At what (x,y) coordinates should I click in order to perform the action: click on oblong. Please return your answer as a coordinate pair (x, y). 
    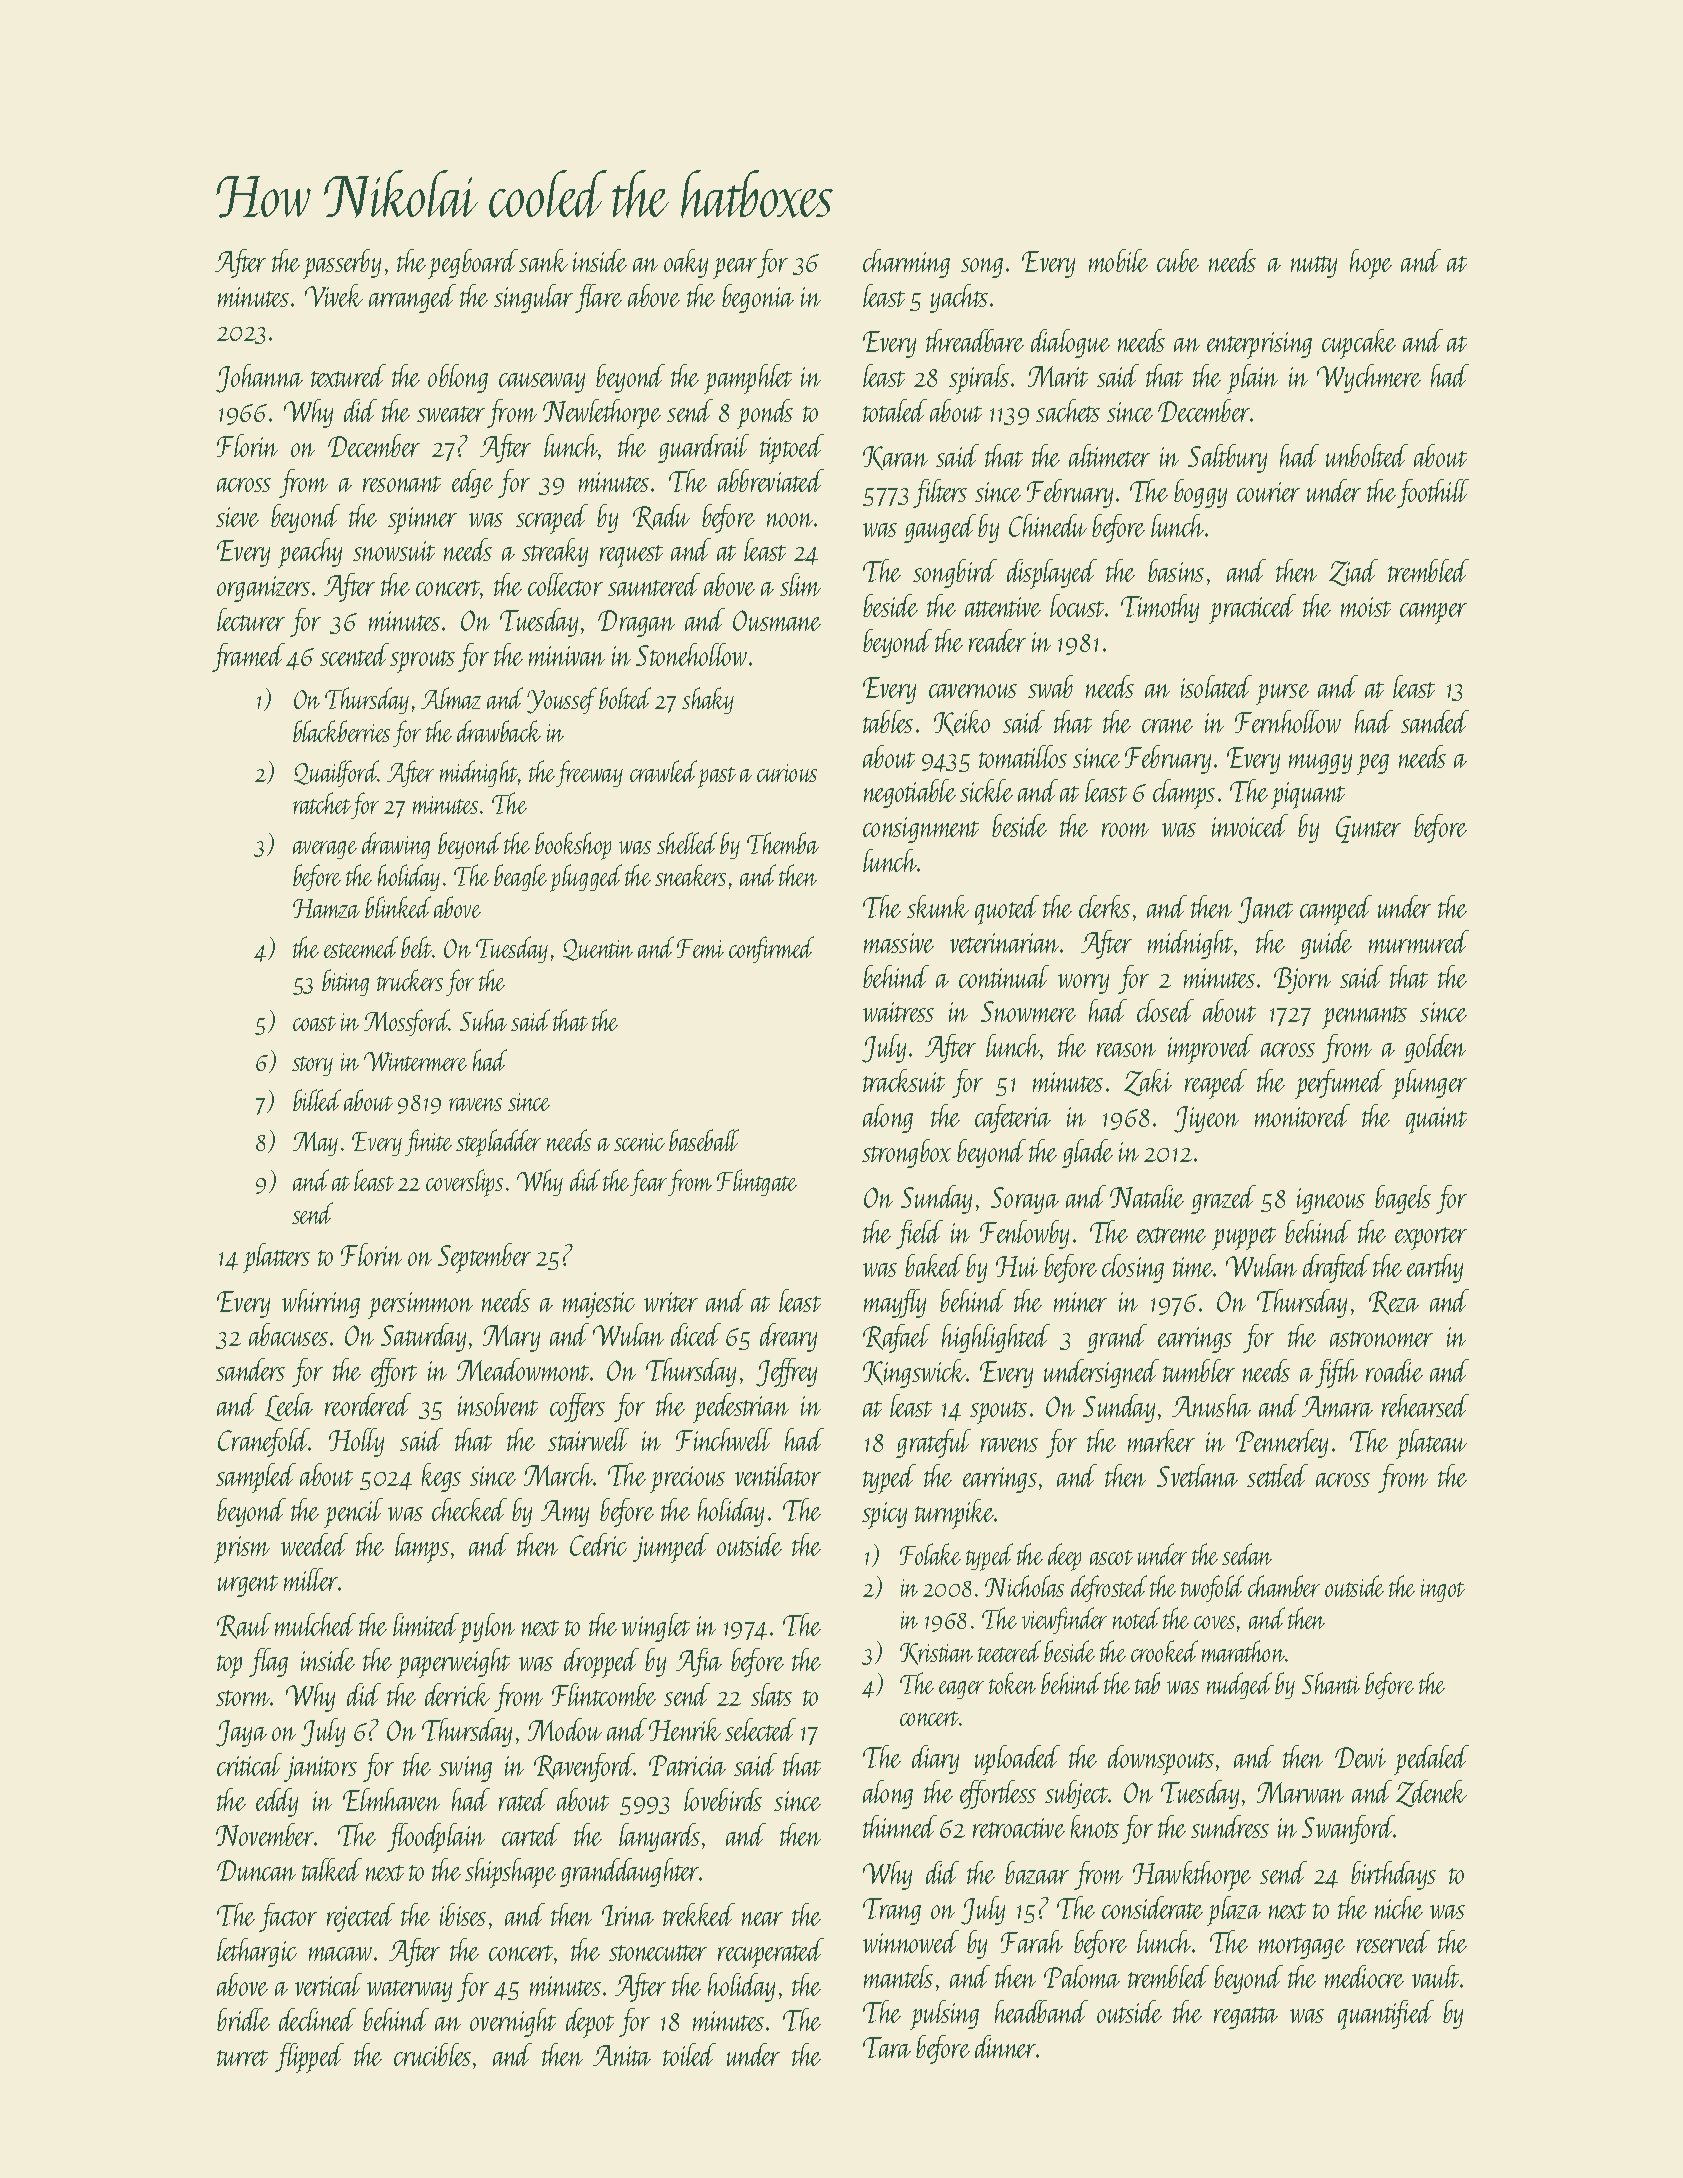
    Looking at the image, I should click on (458, 378).
